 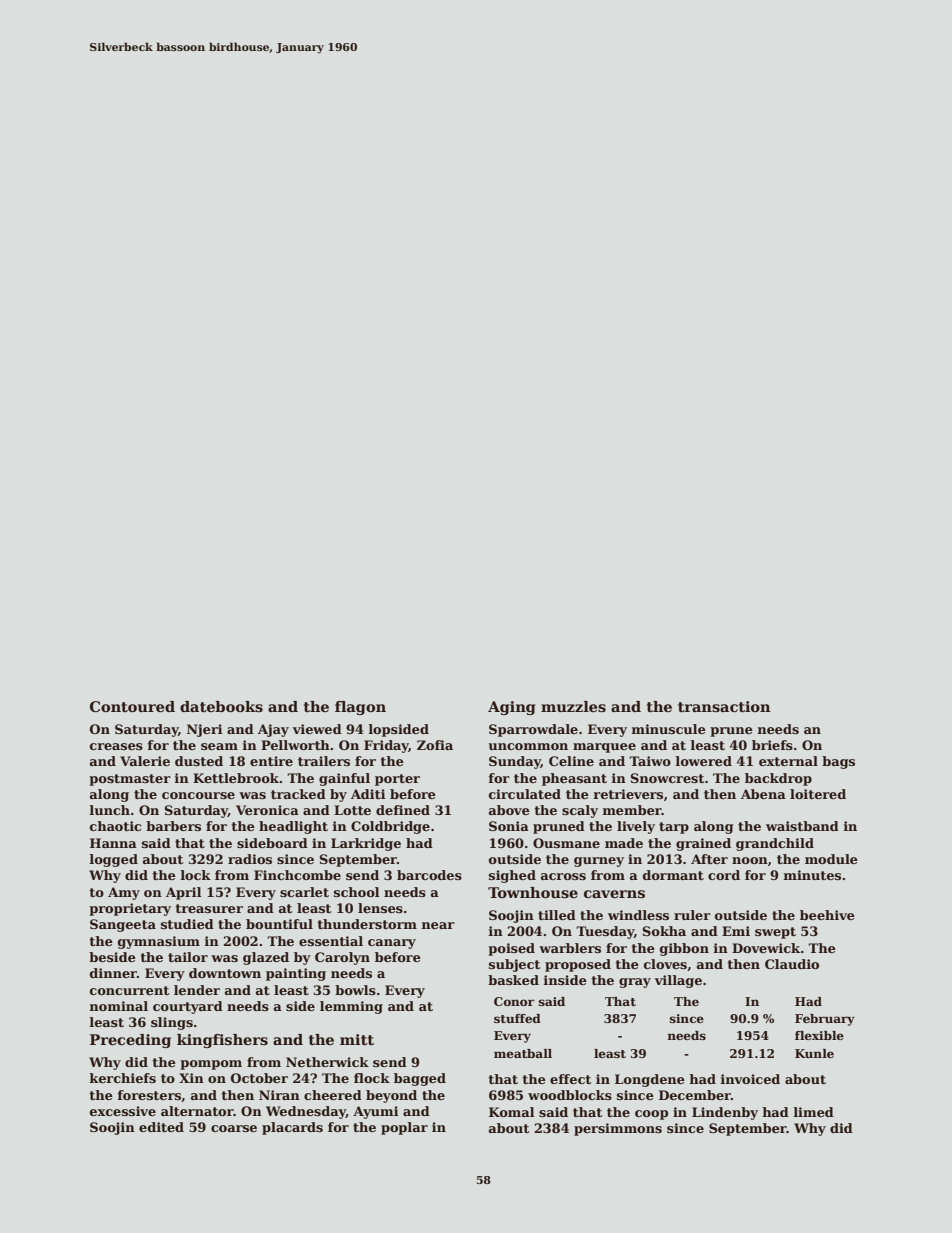 I want to click on bagged, so click(x=420, y=1079).
